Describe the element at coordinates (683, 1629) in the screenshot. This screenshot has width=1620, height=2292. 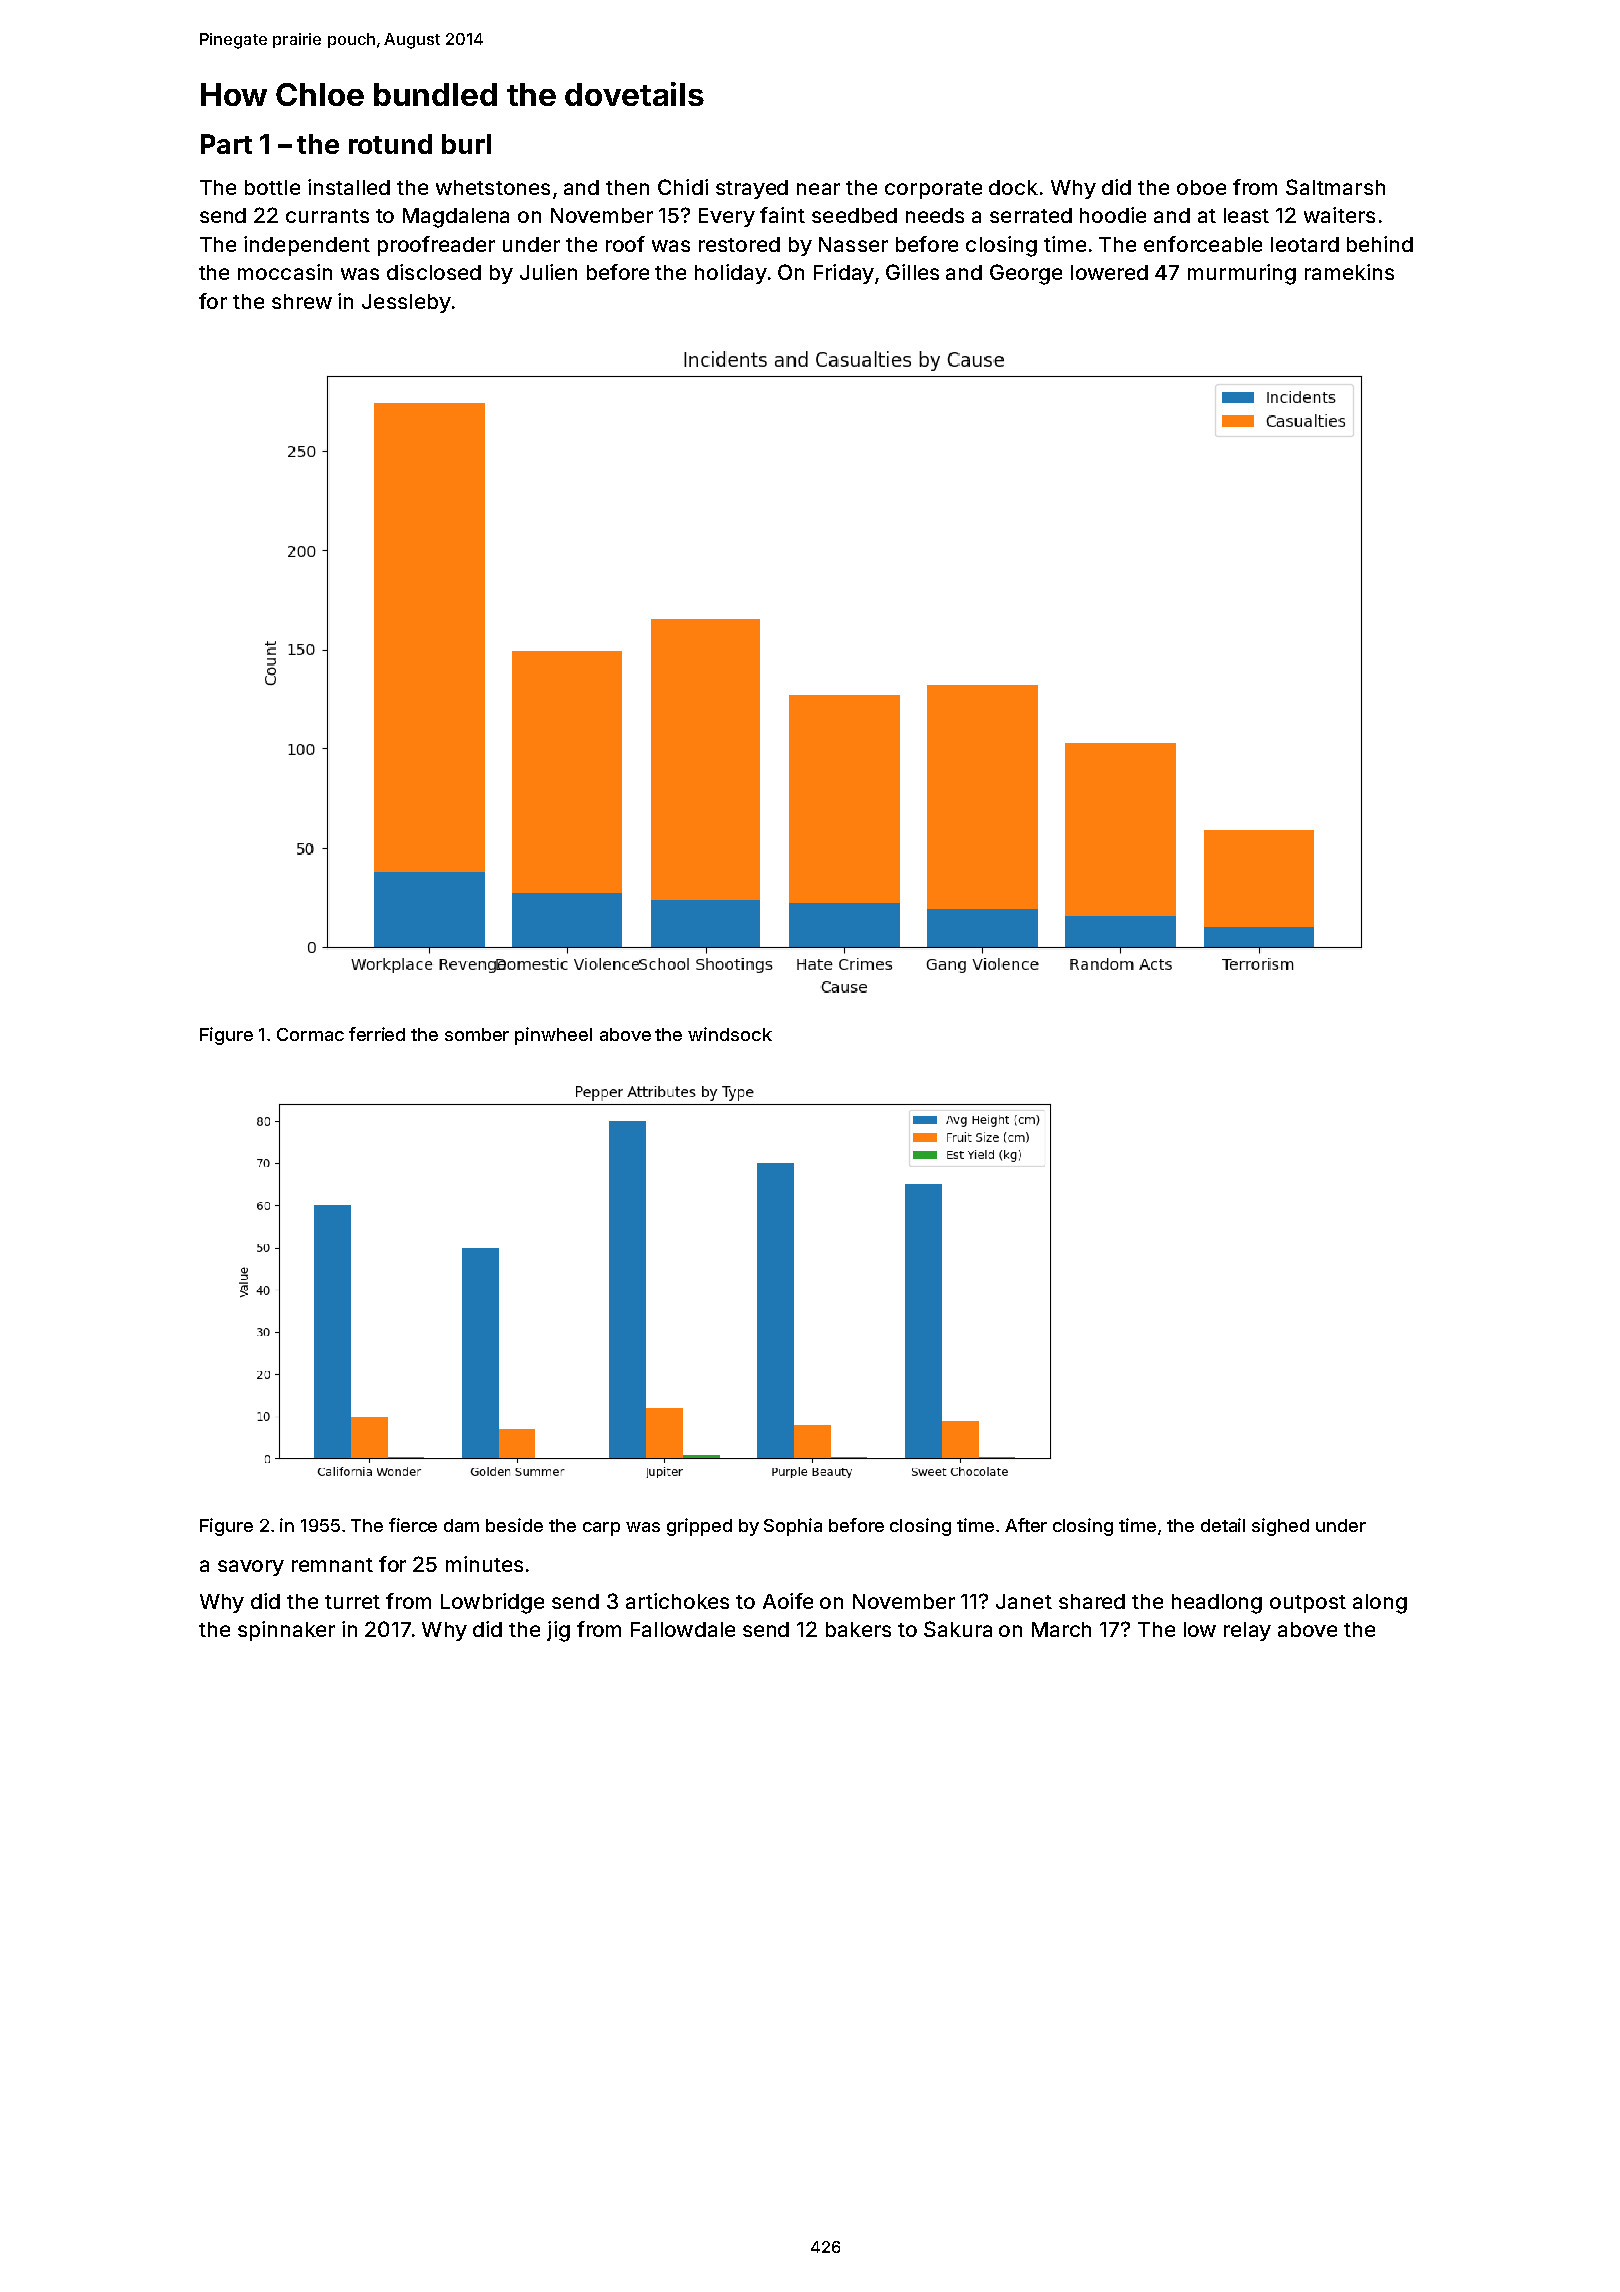
I see `Fallowdale` at that location.
